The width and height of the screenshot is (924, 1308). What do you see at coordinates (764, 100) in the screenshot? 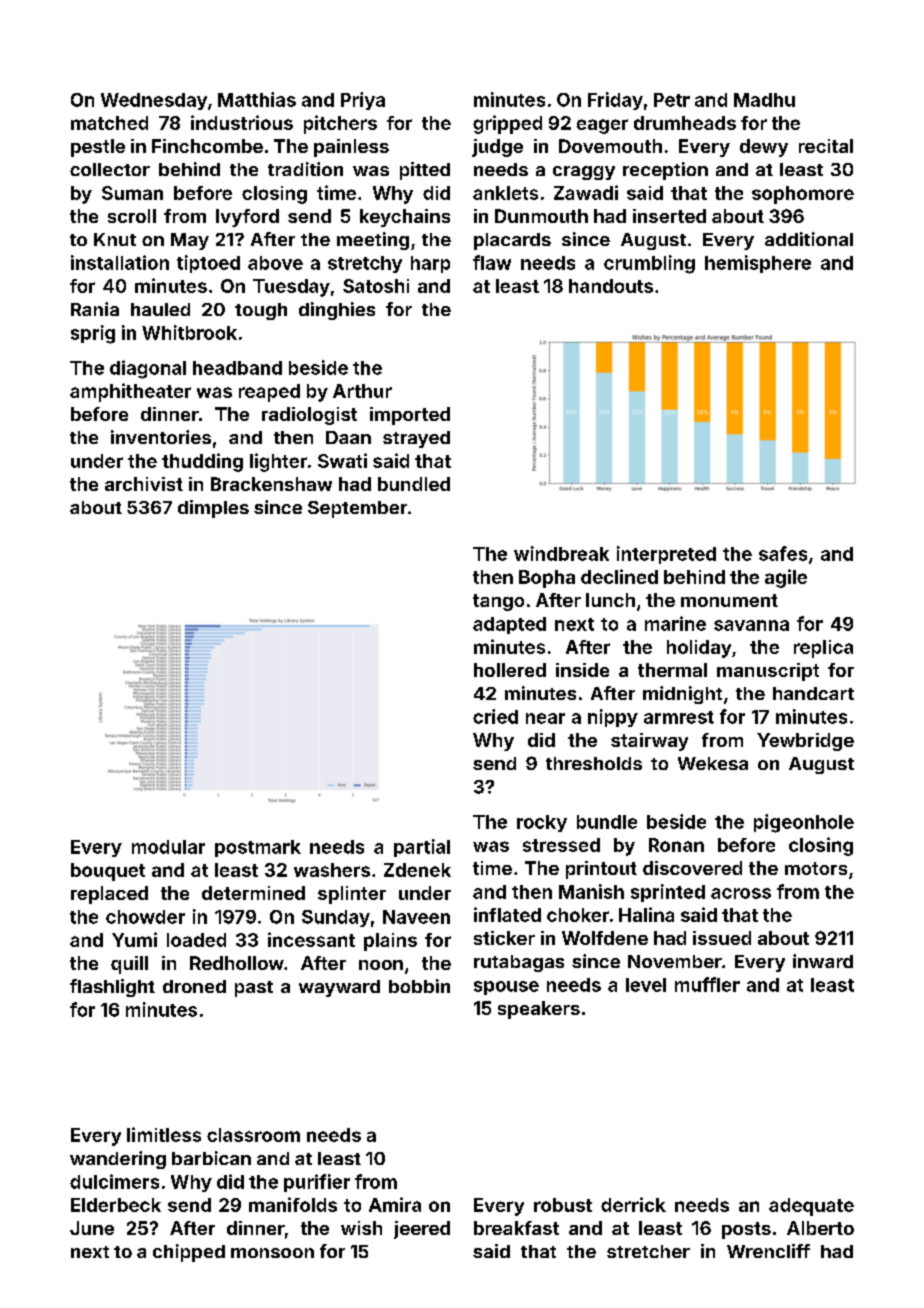
I see `Madhu` at bounding box center [764, 100].
